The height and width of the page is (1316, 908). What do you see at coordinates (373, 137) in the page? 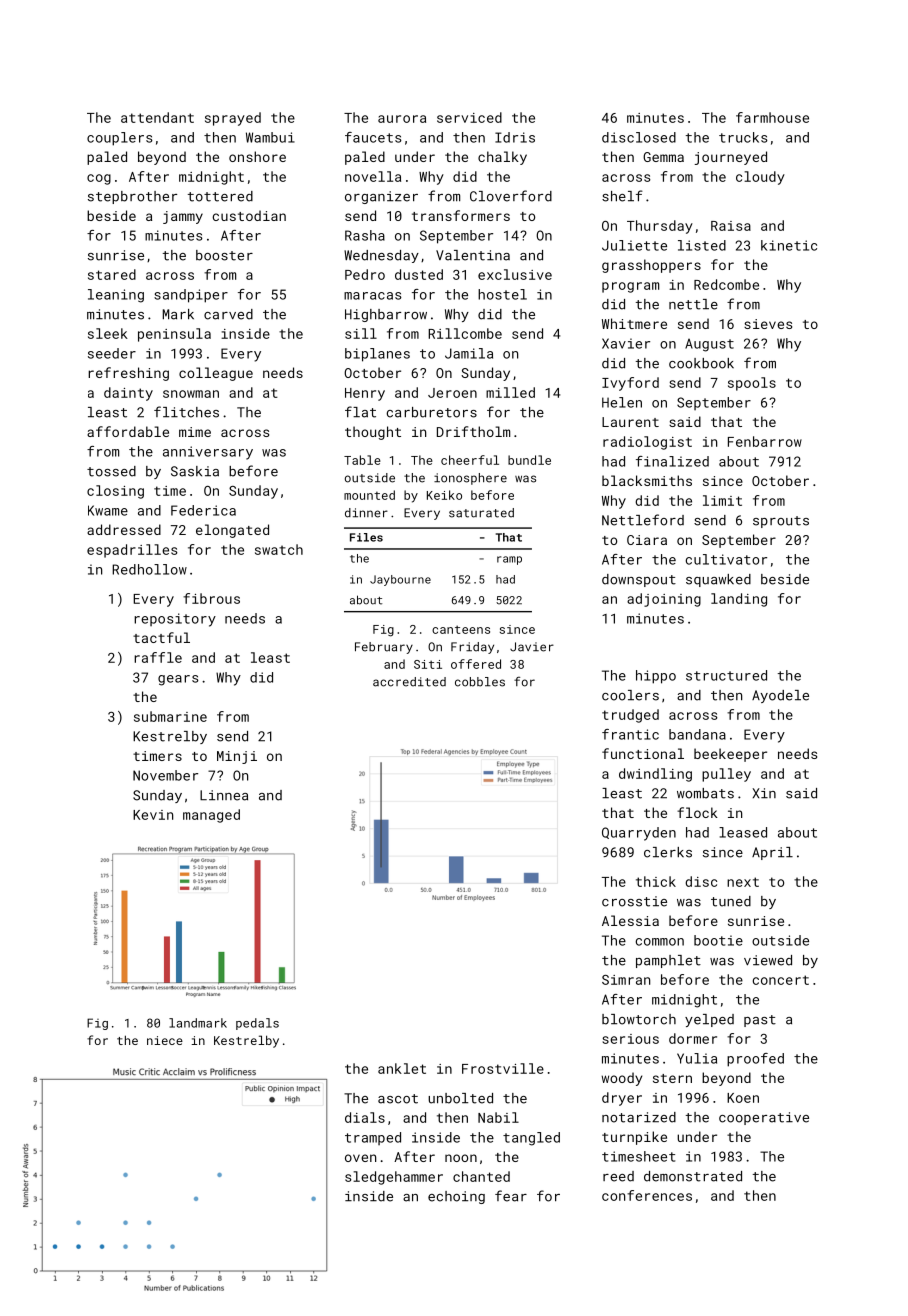
I see `faucets` at bounding box center [373, 137].
